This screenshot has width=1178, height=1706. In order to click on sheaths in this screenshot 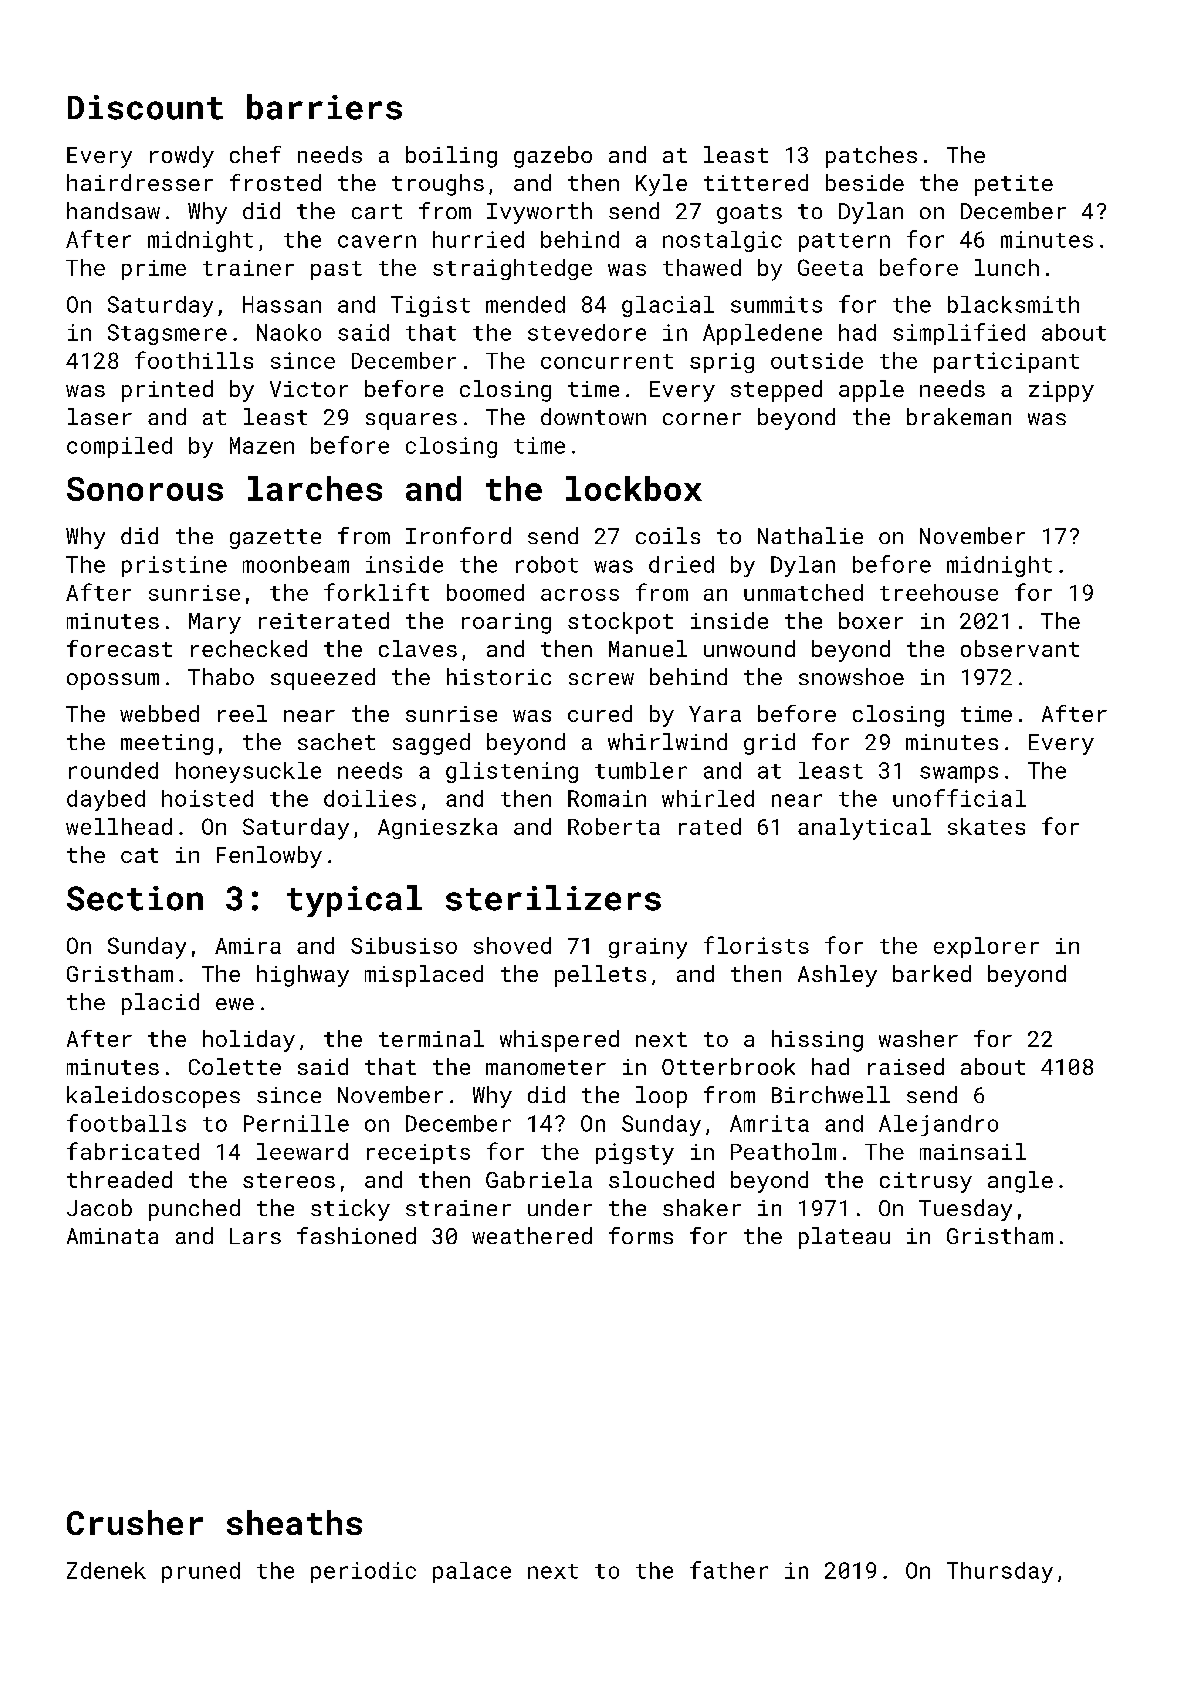, I will do `click(294, 1522)`.
